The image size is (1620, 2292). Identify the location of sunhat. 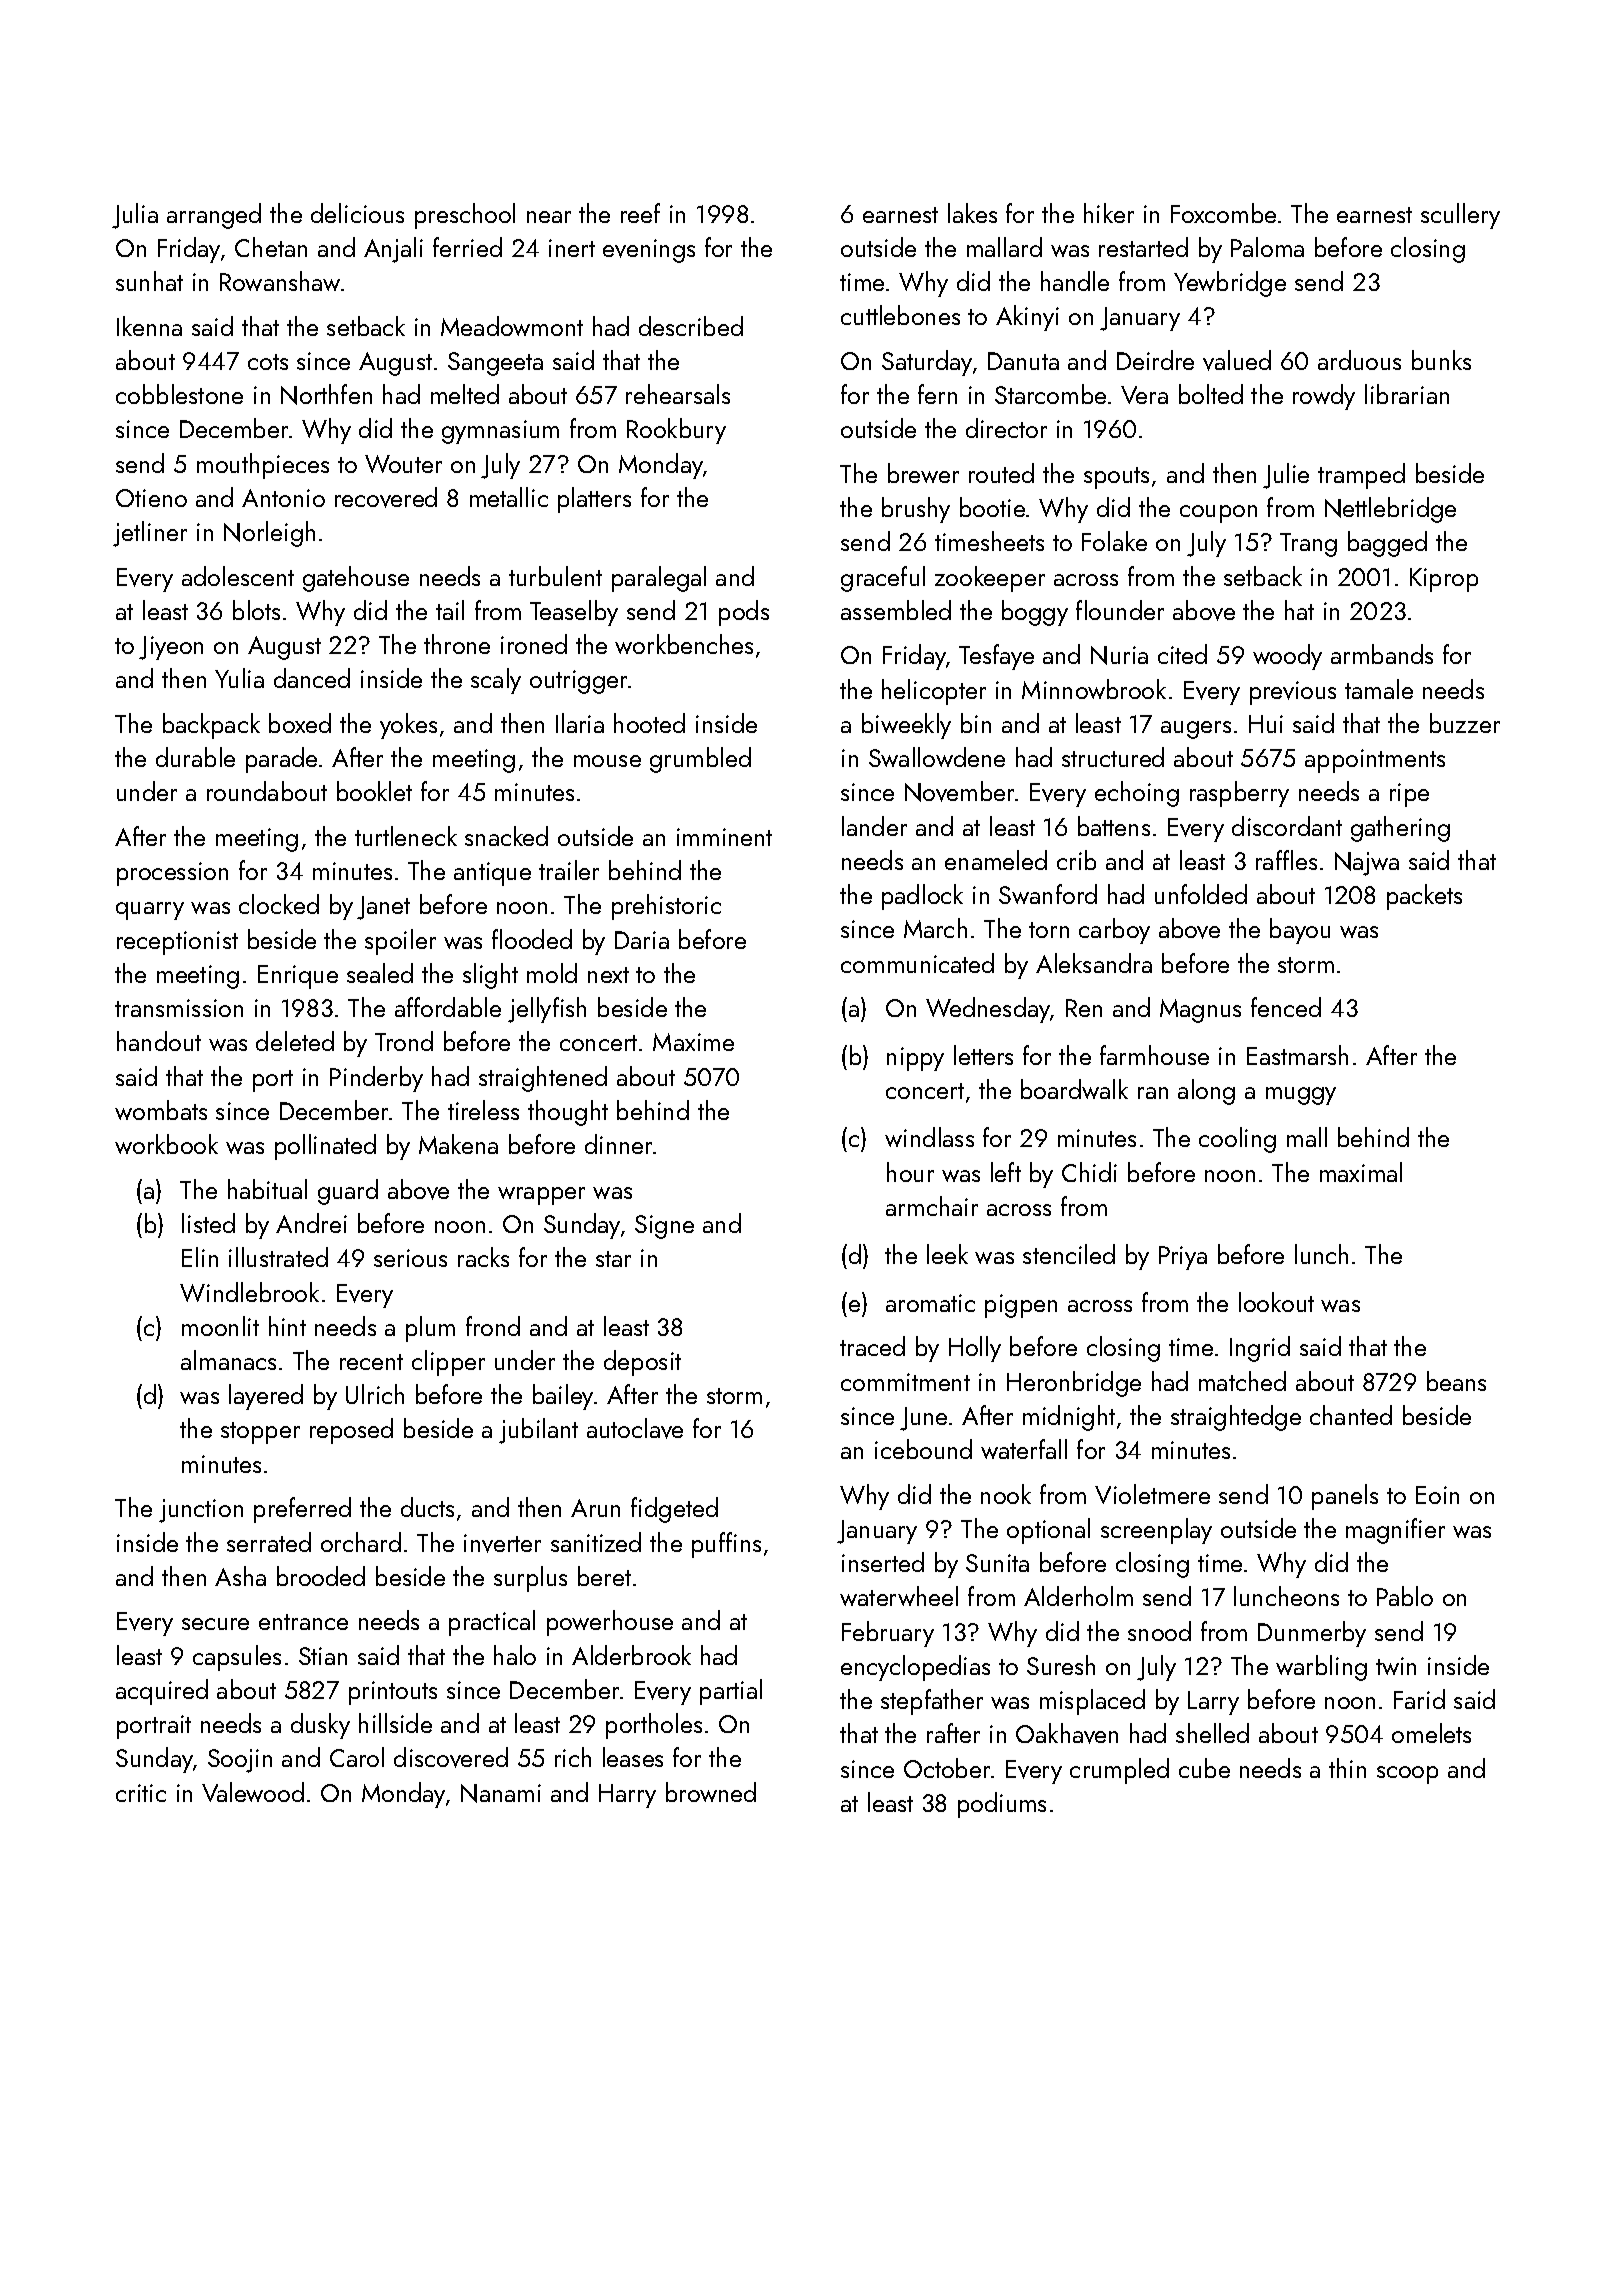
(149, 281).
